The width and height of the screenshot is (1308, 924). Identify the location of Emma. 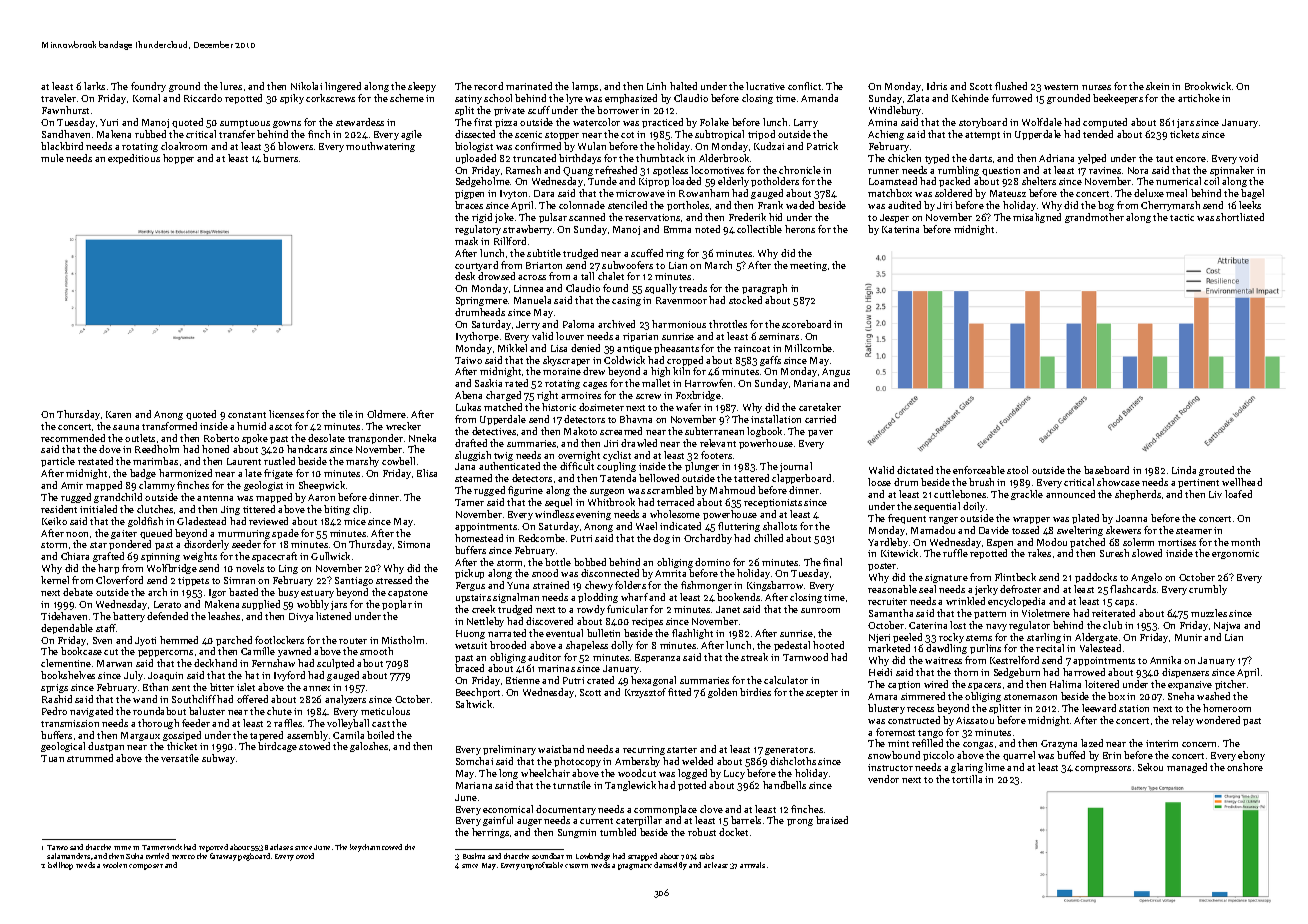
(677, 229).
